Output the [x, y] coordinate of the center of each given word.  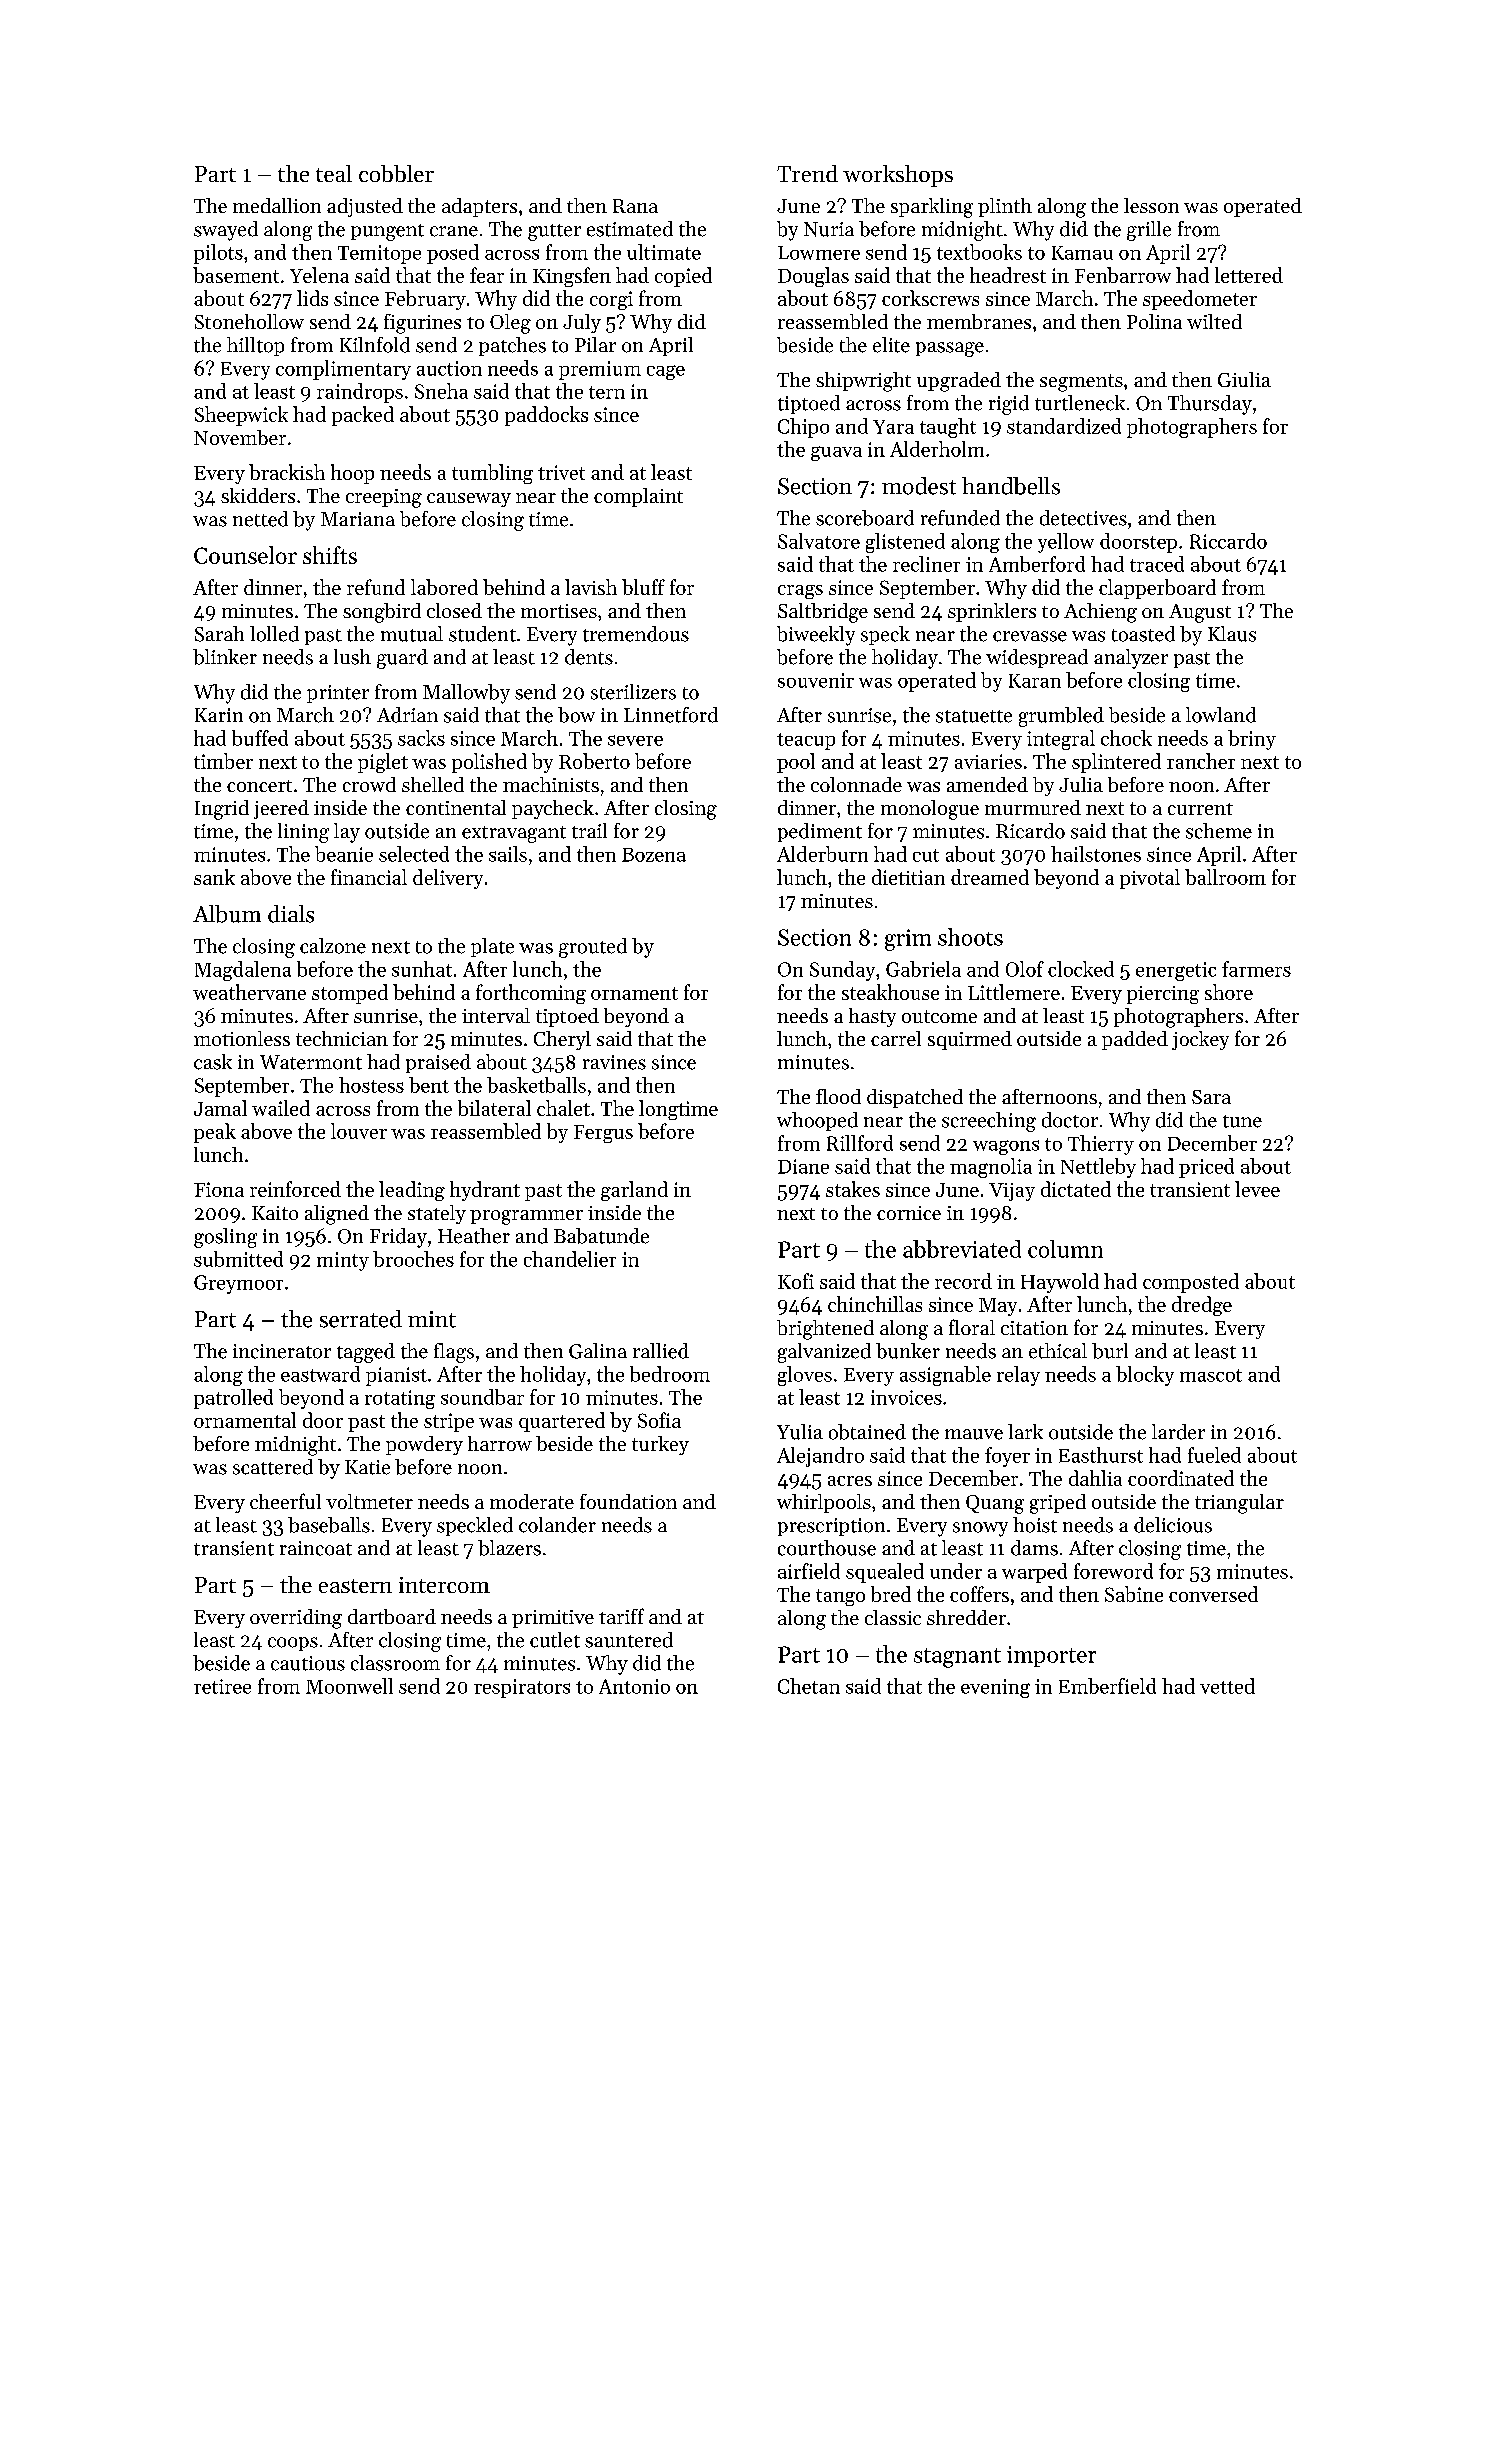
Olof [1025, 969]
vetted [1227, 1686]
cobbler [396, 173]
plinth [1005, 207]
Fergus [603, 1134]
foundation [628, 1501]
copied [683, 277]
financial [369, 877]
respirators [522, 1688]
